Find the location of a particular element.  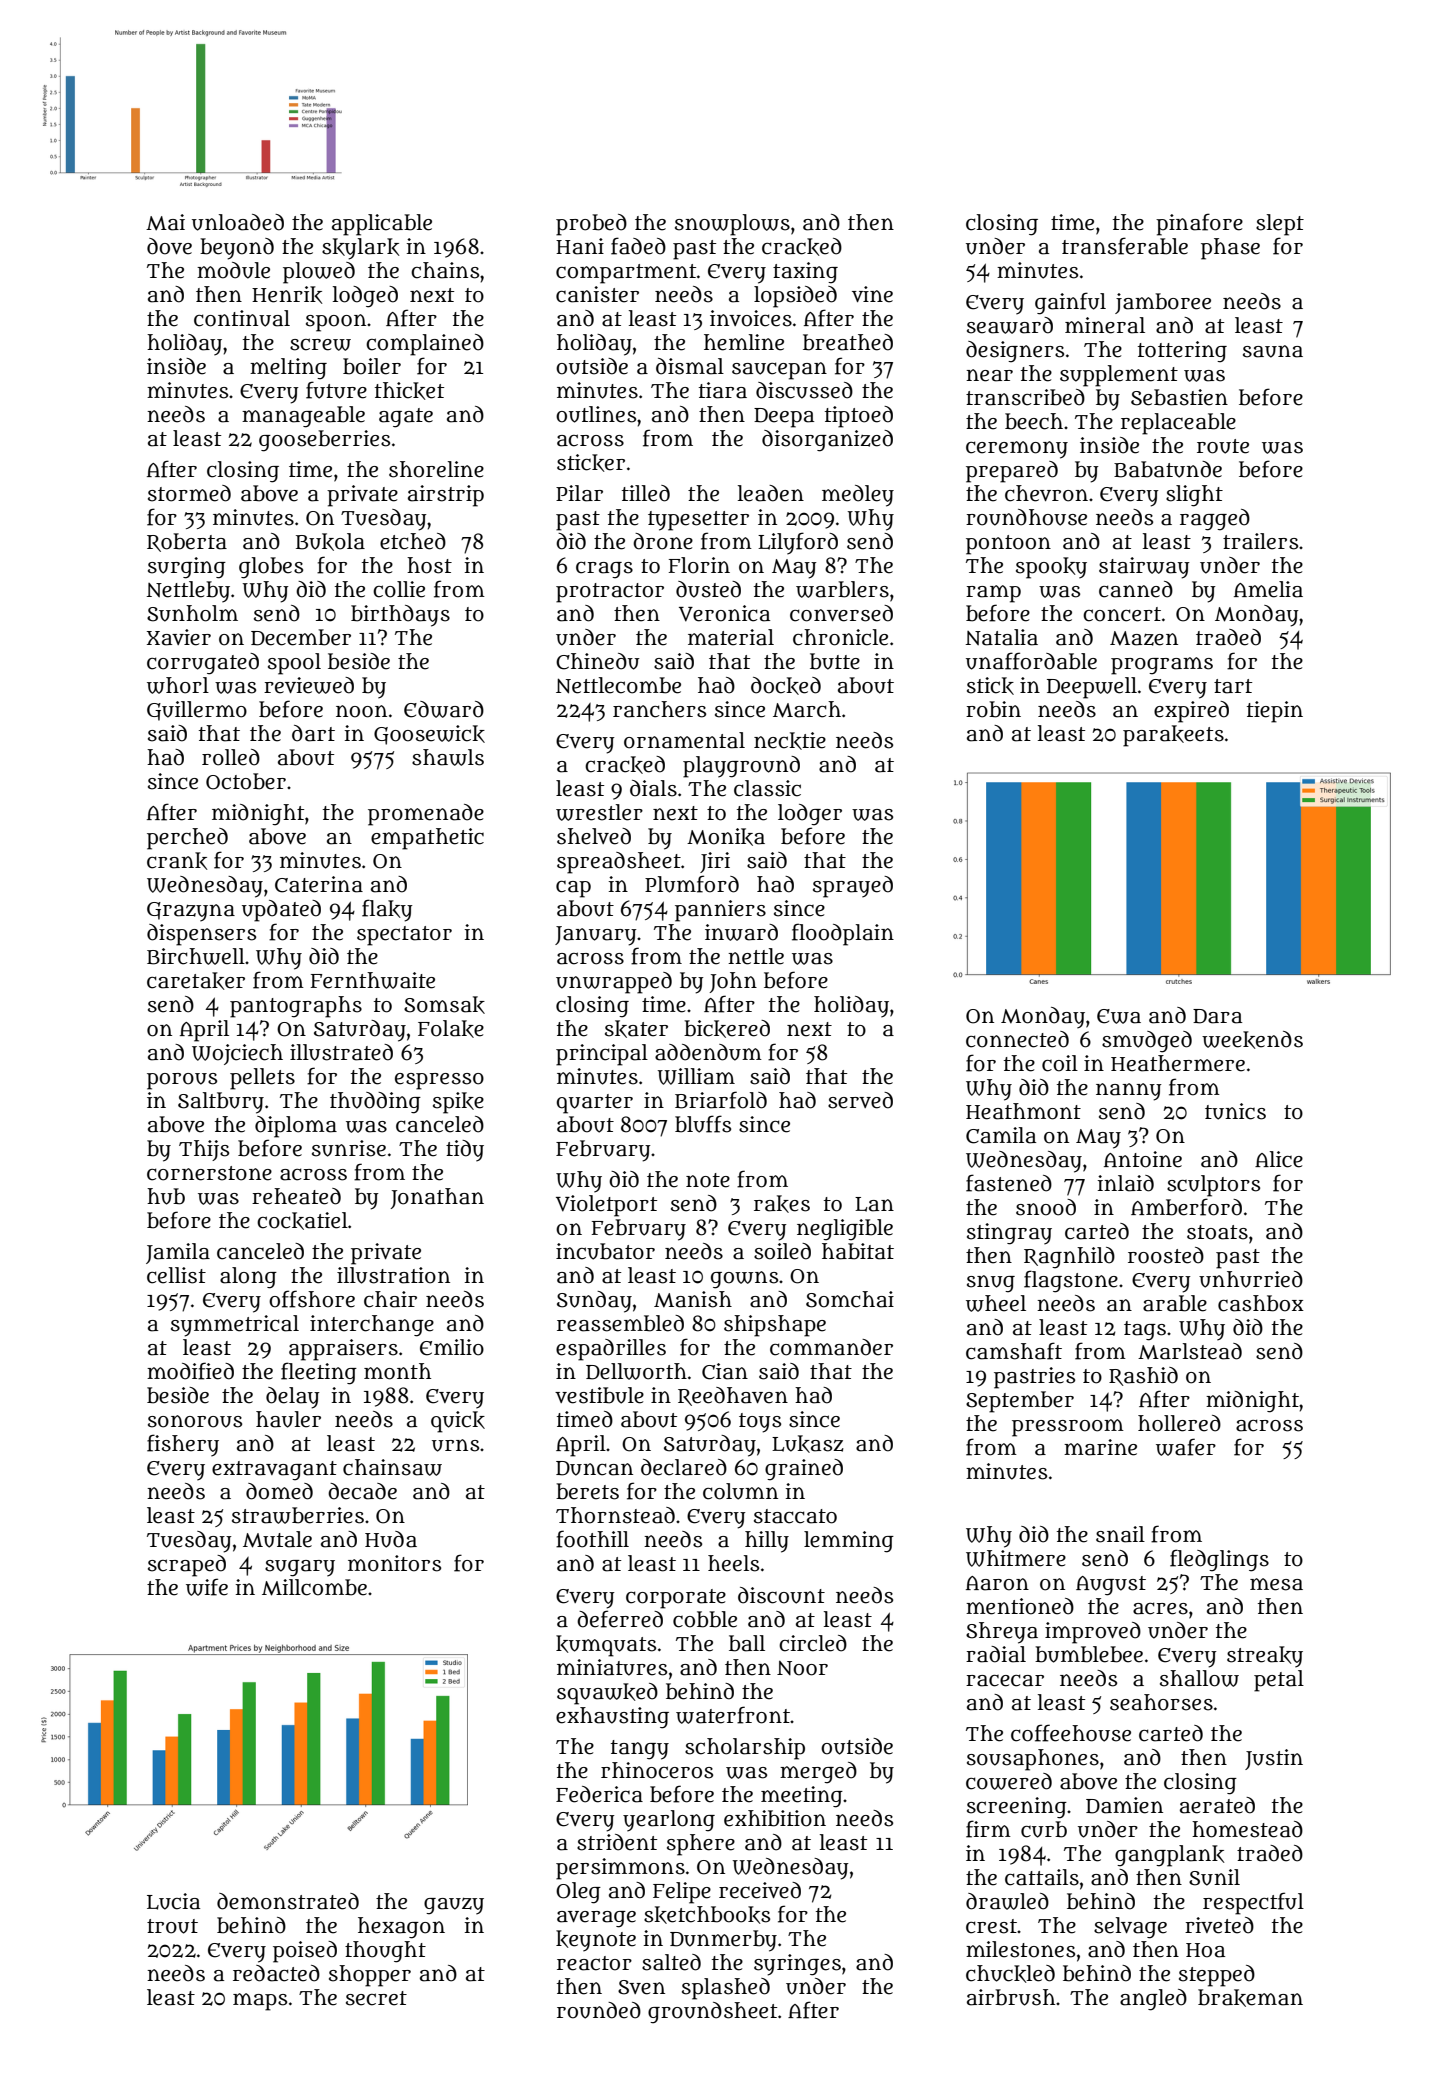

robin is located at coordinates (993, 709).
